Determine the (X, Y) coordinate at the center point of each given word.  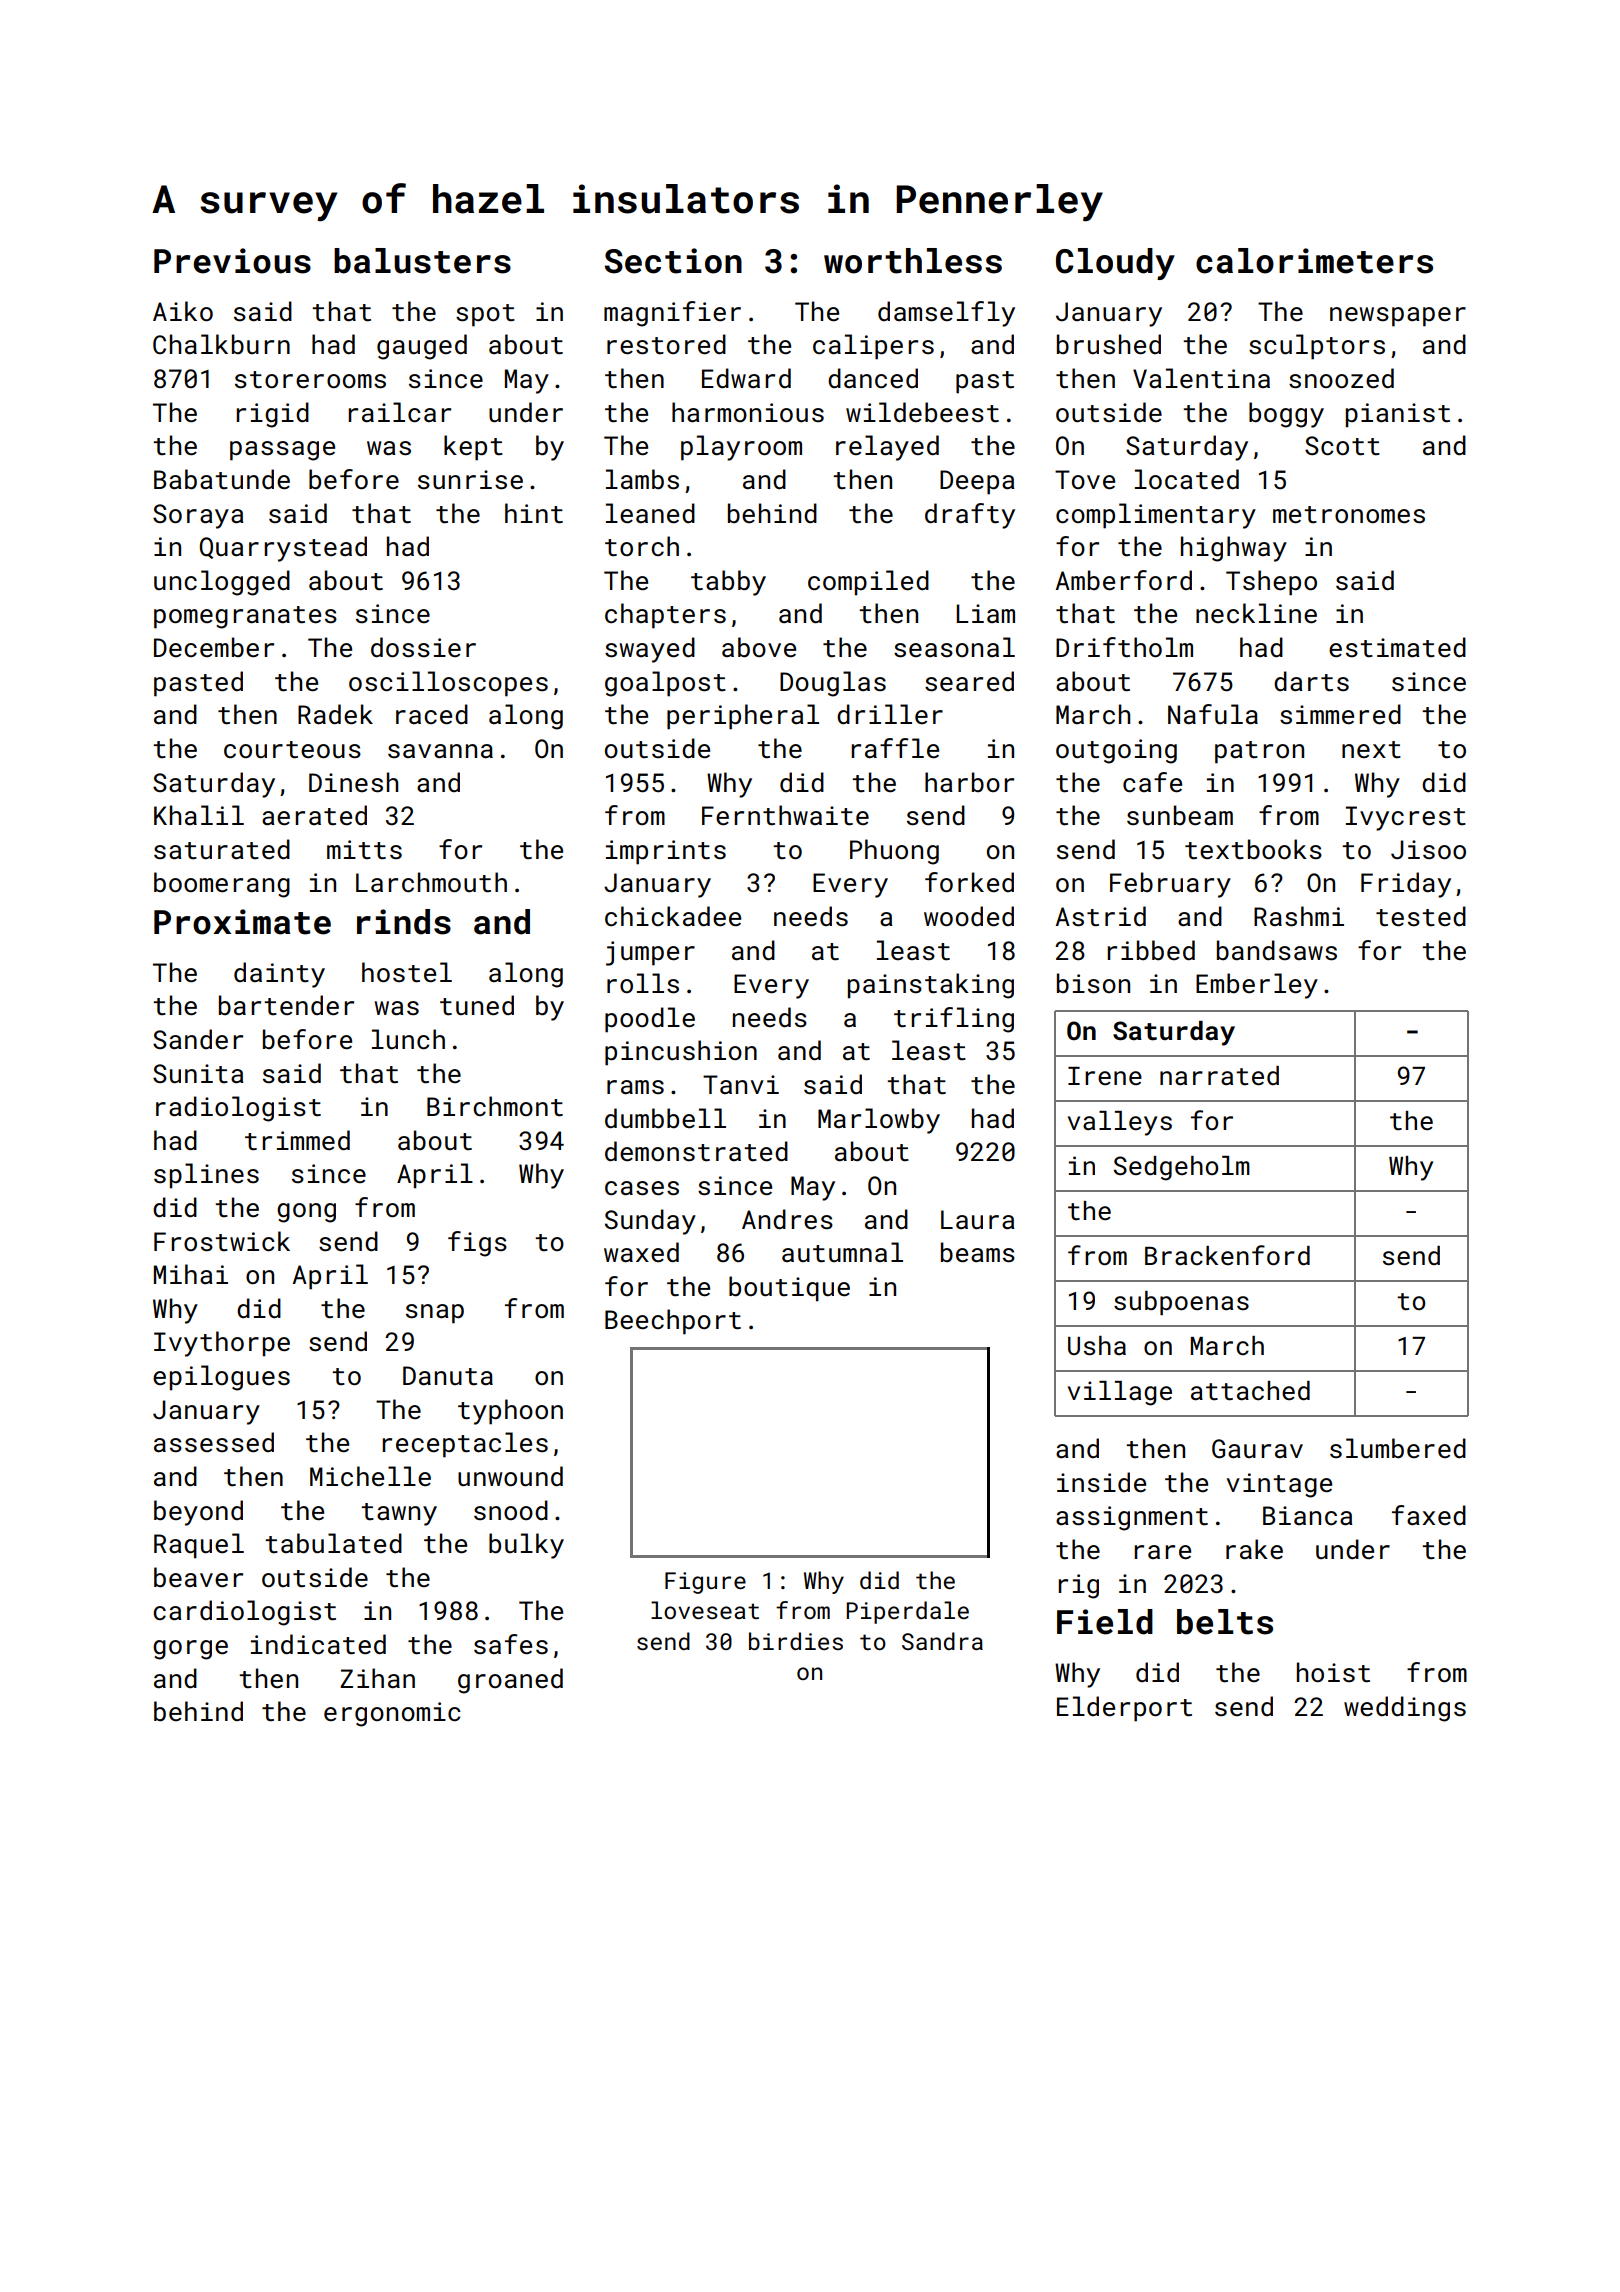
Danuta (448, 1376)
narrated (1219, 1076)
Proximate (242, 922)
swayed (650, 650)
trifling (954, 1020)
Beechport (673, 1322)
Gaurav (1257, 1449)
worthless (913, 261)
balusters (422, 261)
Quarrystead (283, 549)
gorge (190, 1650)
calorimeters (1314, 261)
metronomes (1349, 515)
